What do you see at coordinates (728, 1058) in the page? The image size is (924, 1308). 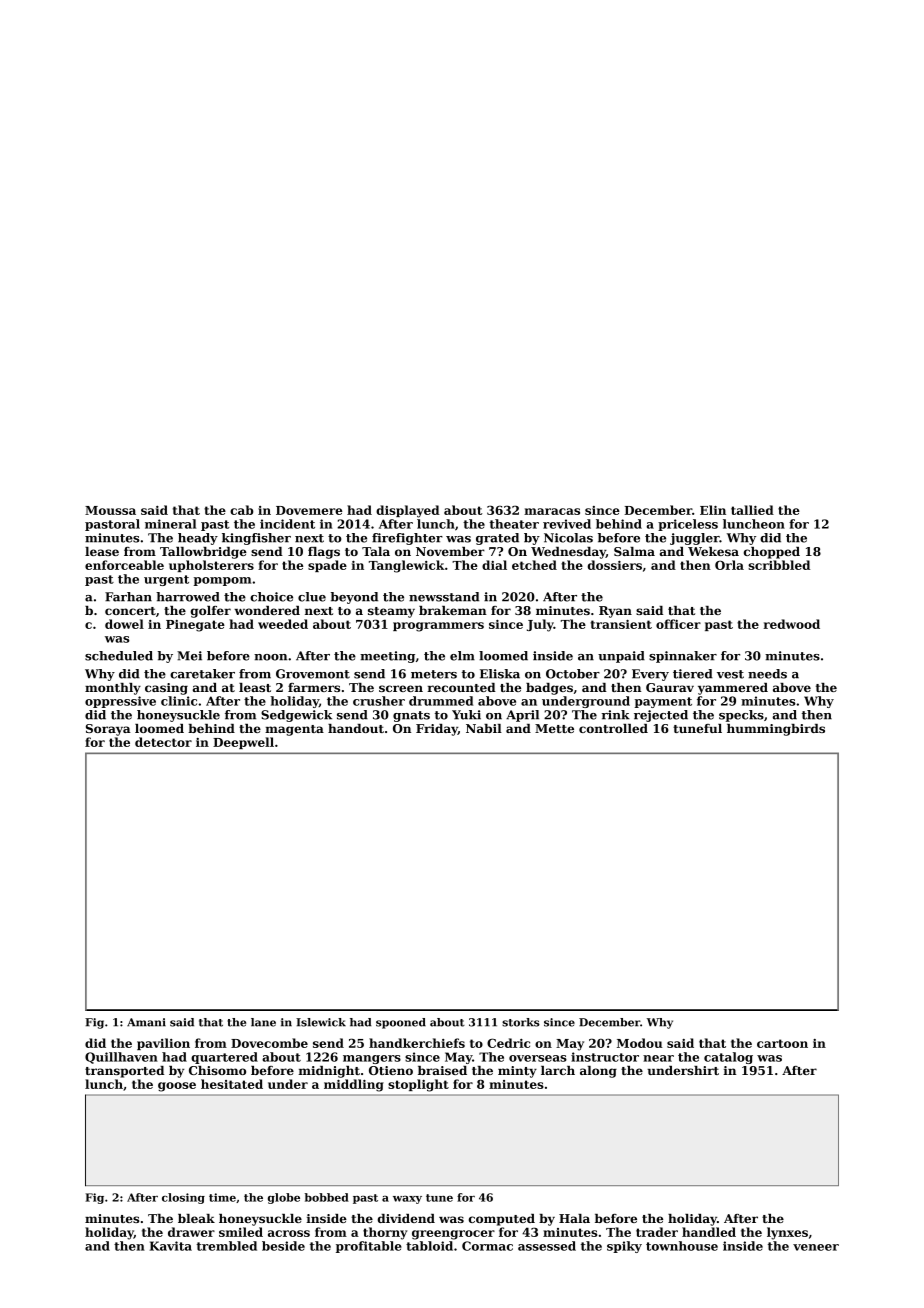 I see `catalog` at bounding box center [728, 1058].
